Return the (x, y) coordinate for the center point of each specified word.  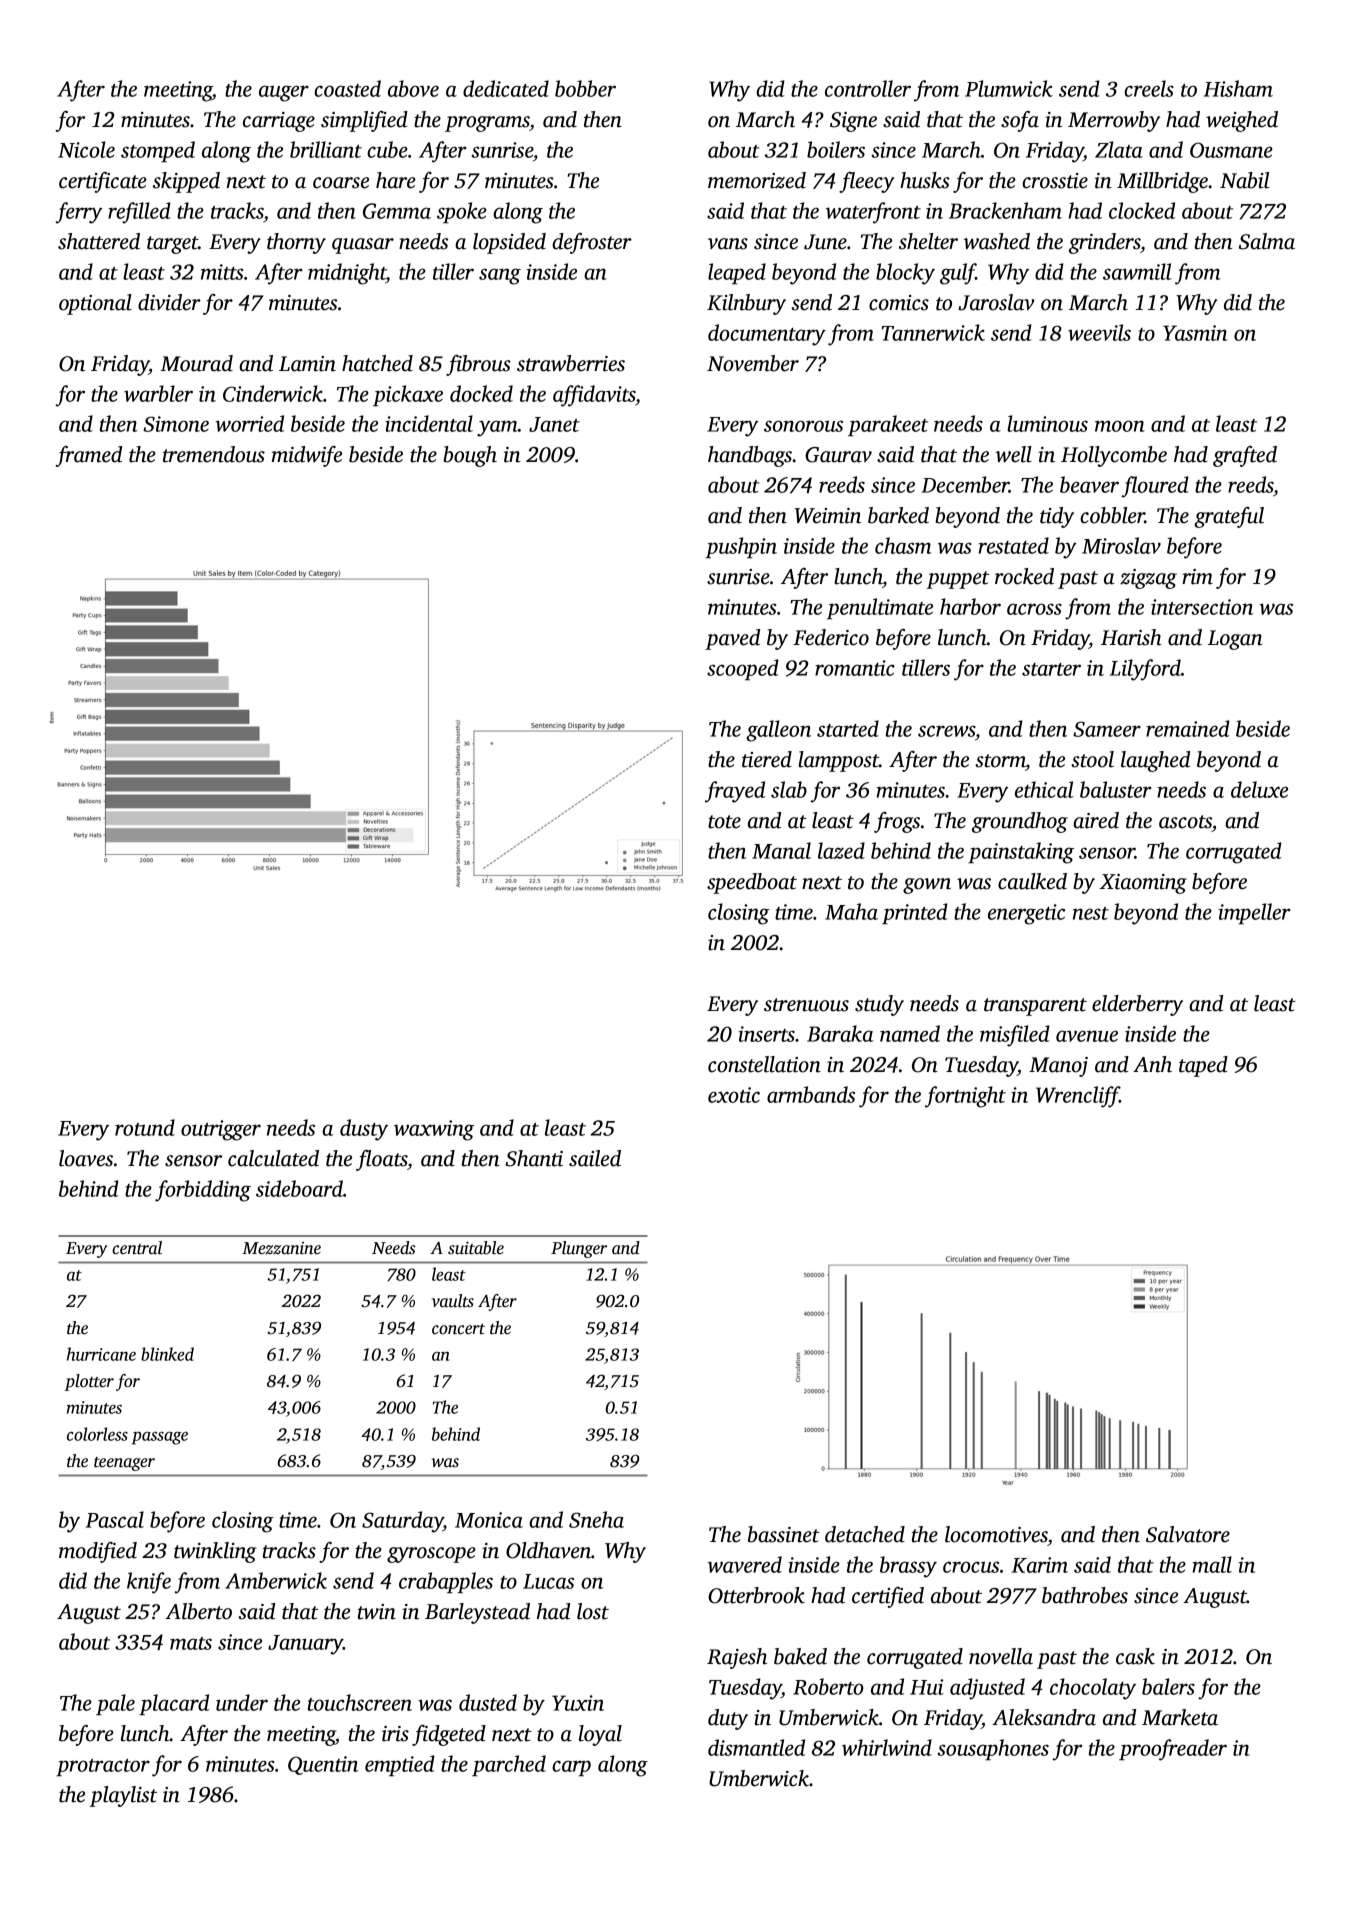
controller (868, 88)
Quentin (323, 1765)
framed (88, 456)
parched (509, 1765)
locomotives (996, 1534)
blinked (167, 1354)
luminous (1047, 423)
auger (284, 93)
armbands (811, 1094)
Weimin (828, 516)
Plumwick (1009, 88)
